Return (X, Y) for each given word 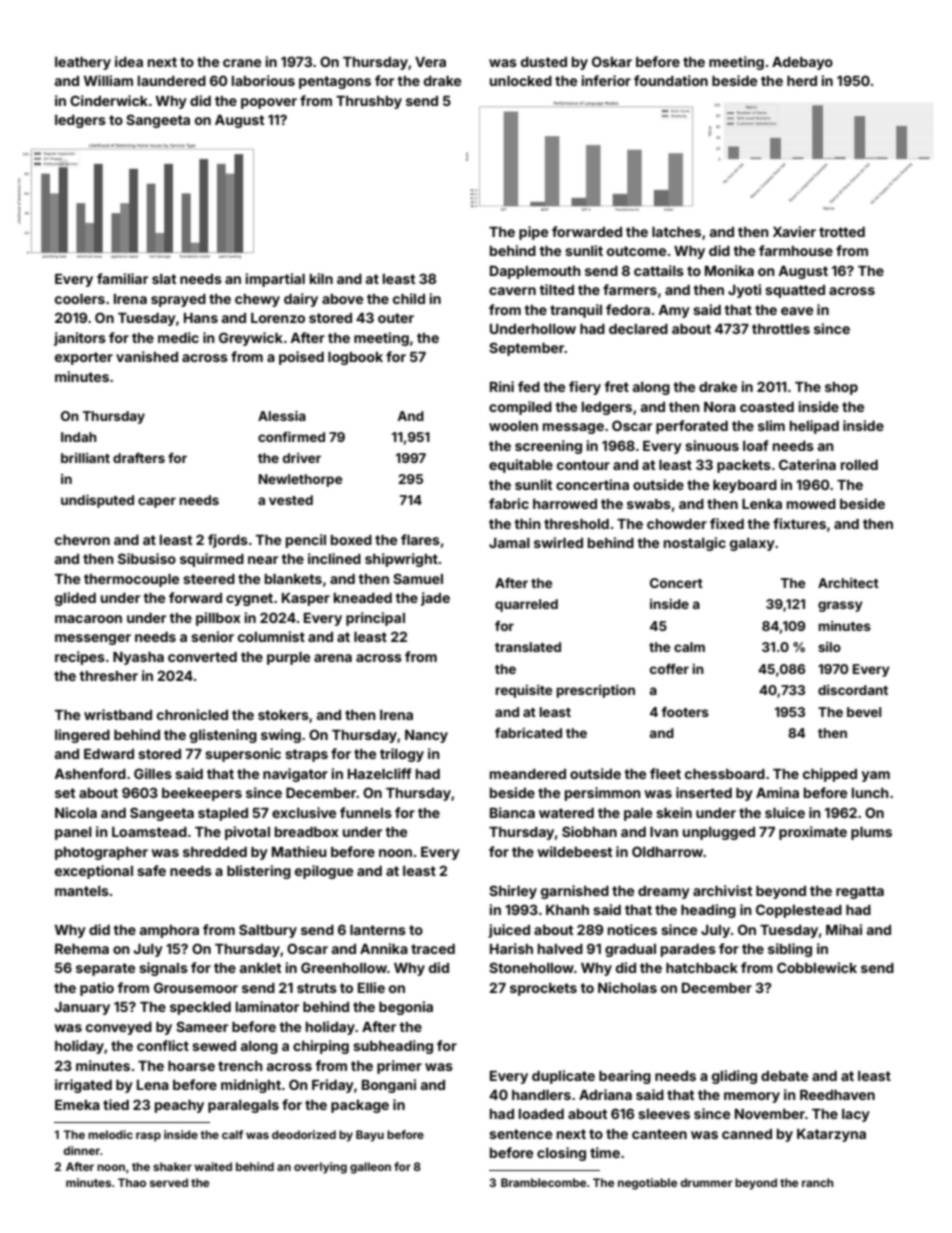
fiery (585, 388)
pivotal (247, 833)
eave (797, 311)
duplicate (563, 1077)
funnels (366, 812)
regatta (860, 892)
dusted (544, 62)
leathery (83, 63)
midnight (251, 1086)
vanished (147, 356)
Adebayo (802, 63)
